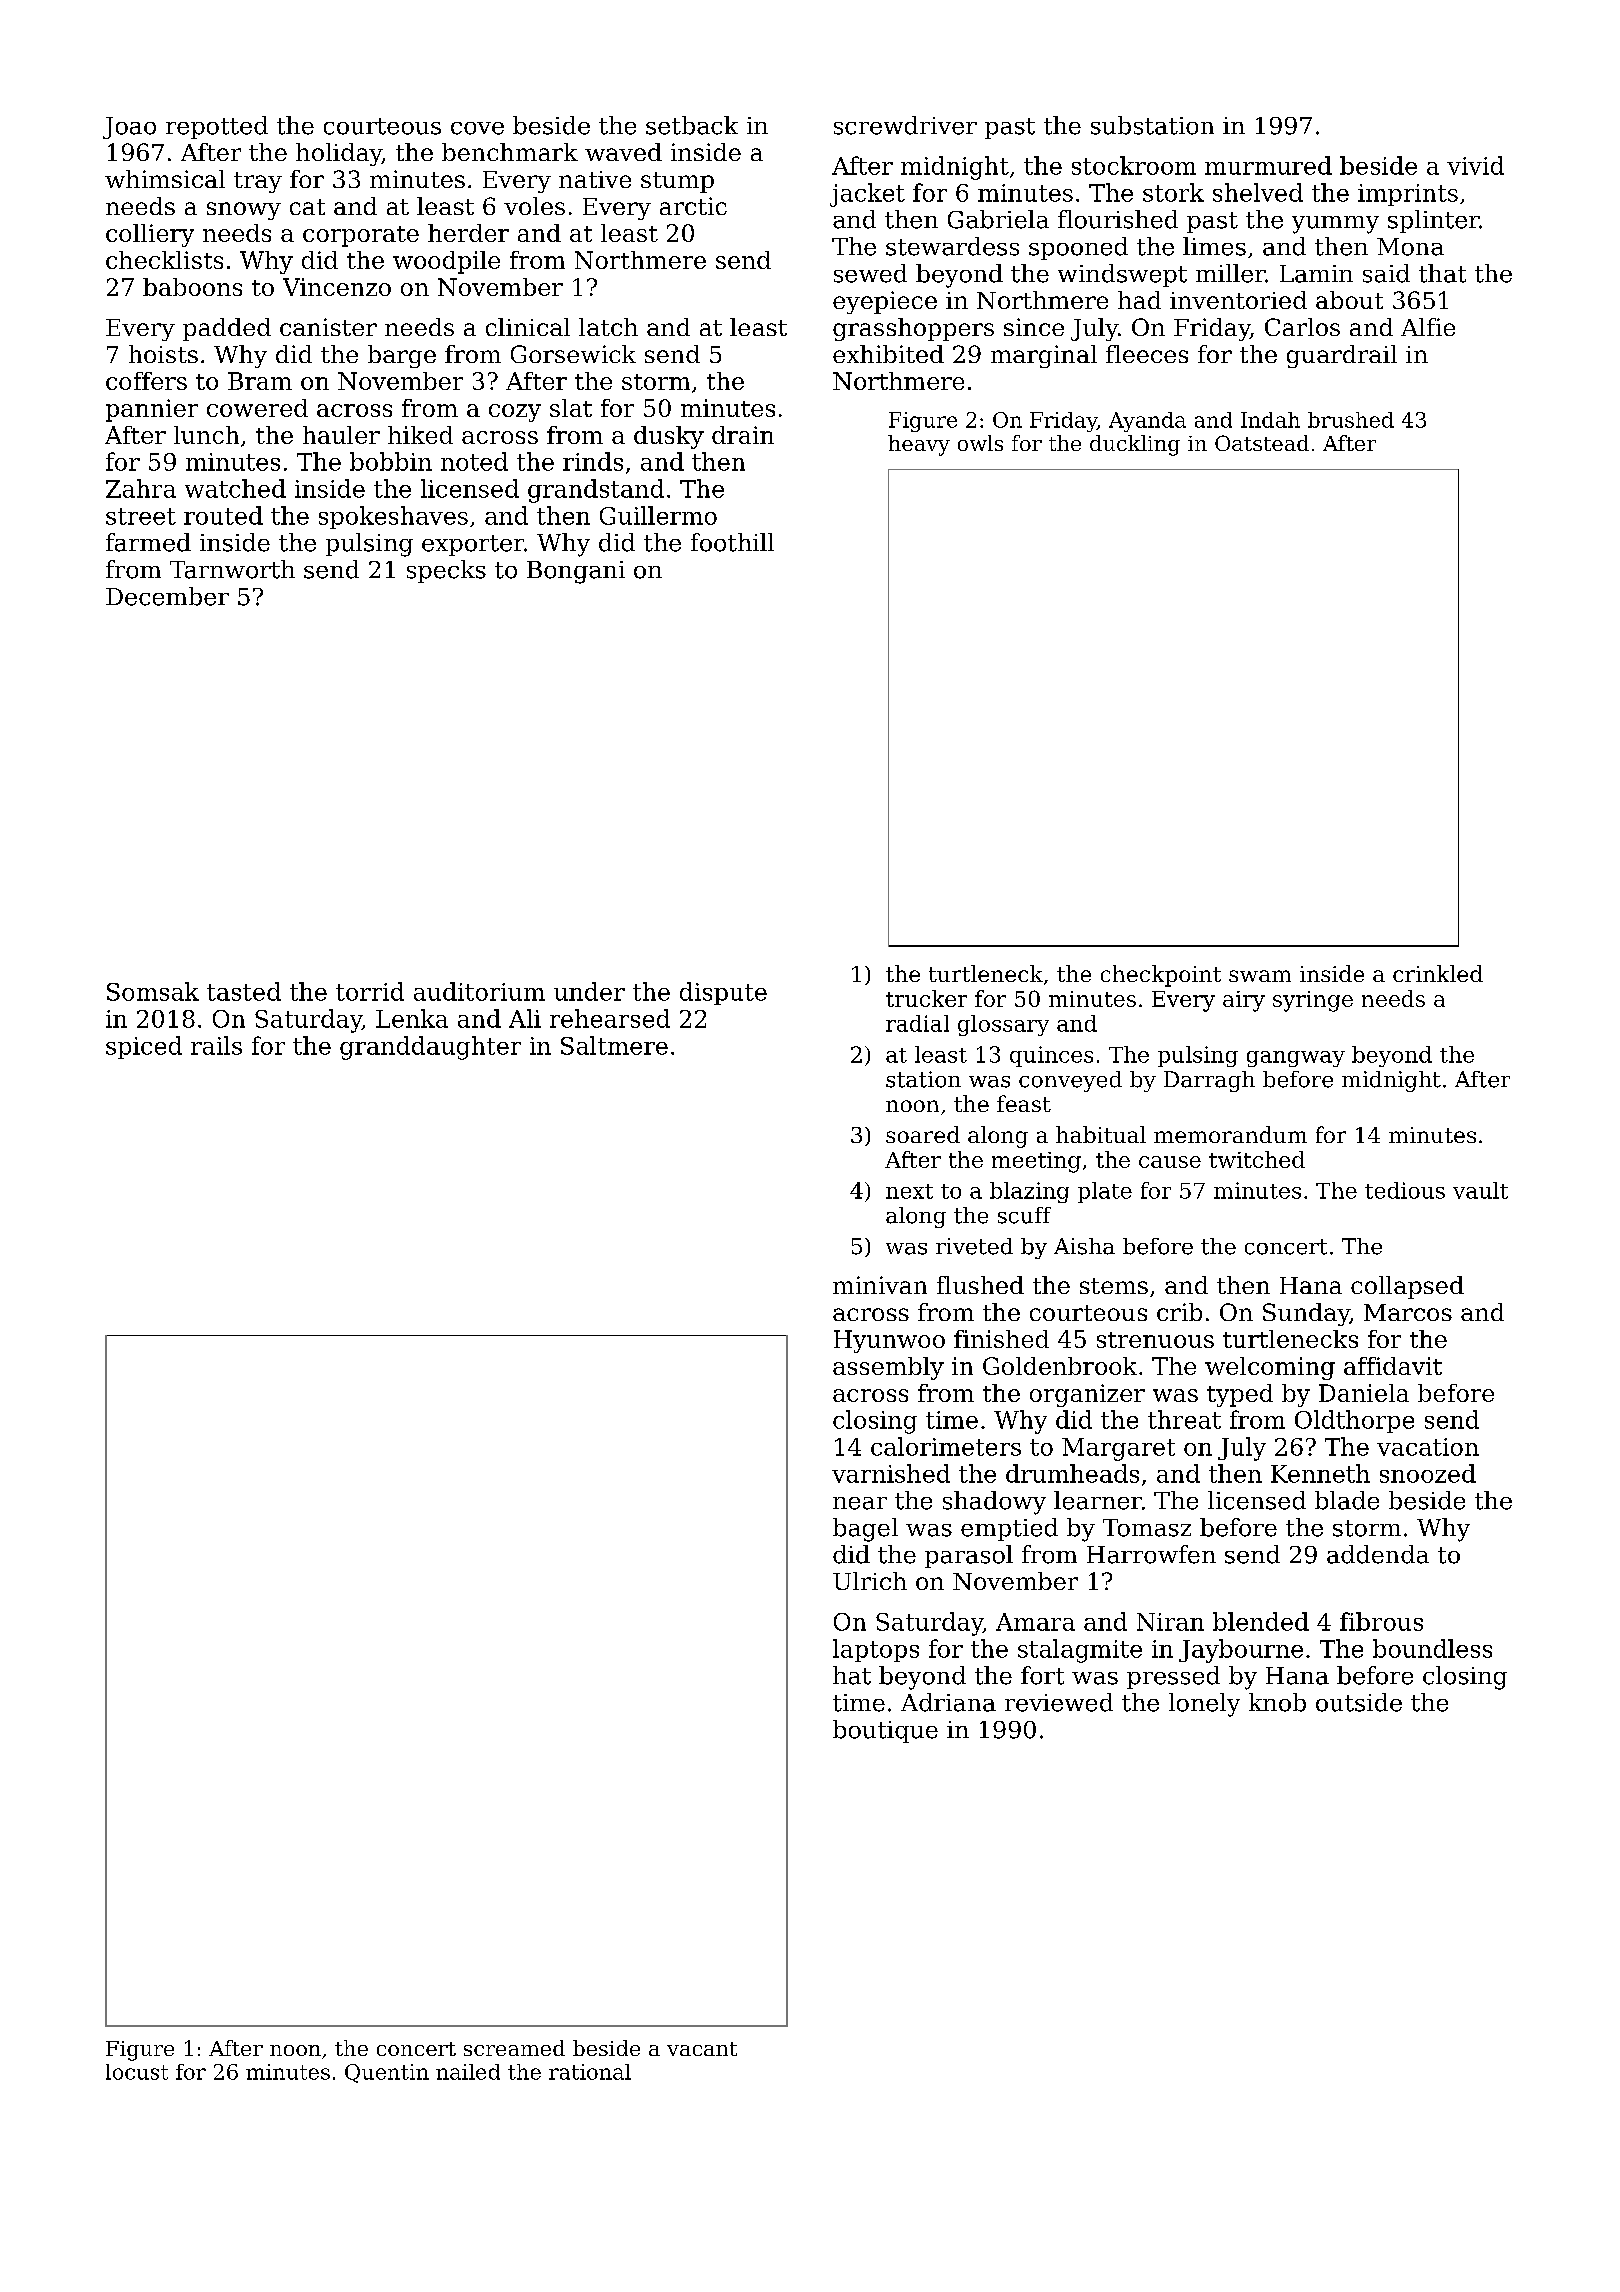  Describe the element at coordinates (1268, 165) in the image. I see `murmured` at that location.
